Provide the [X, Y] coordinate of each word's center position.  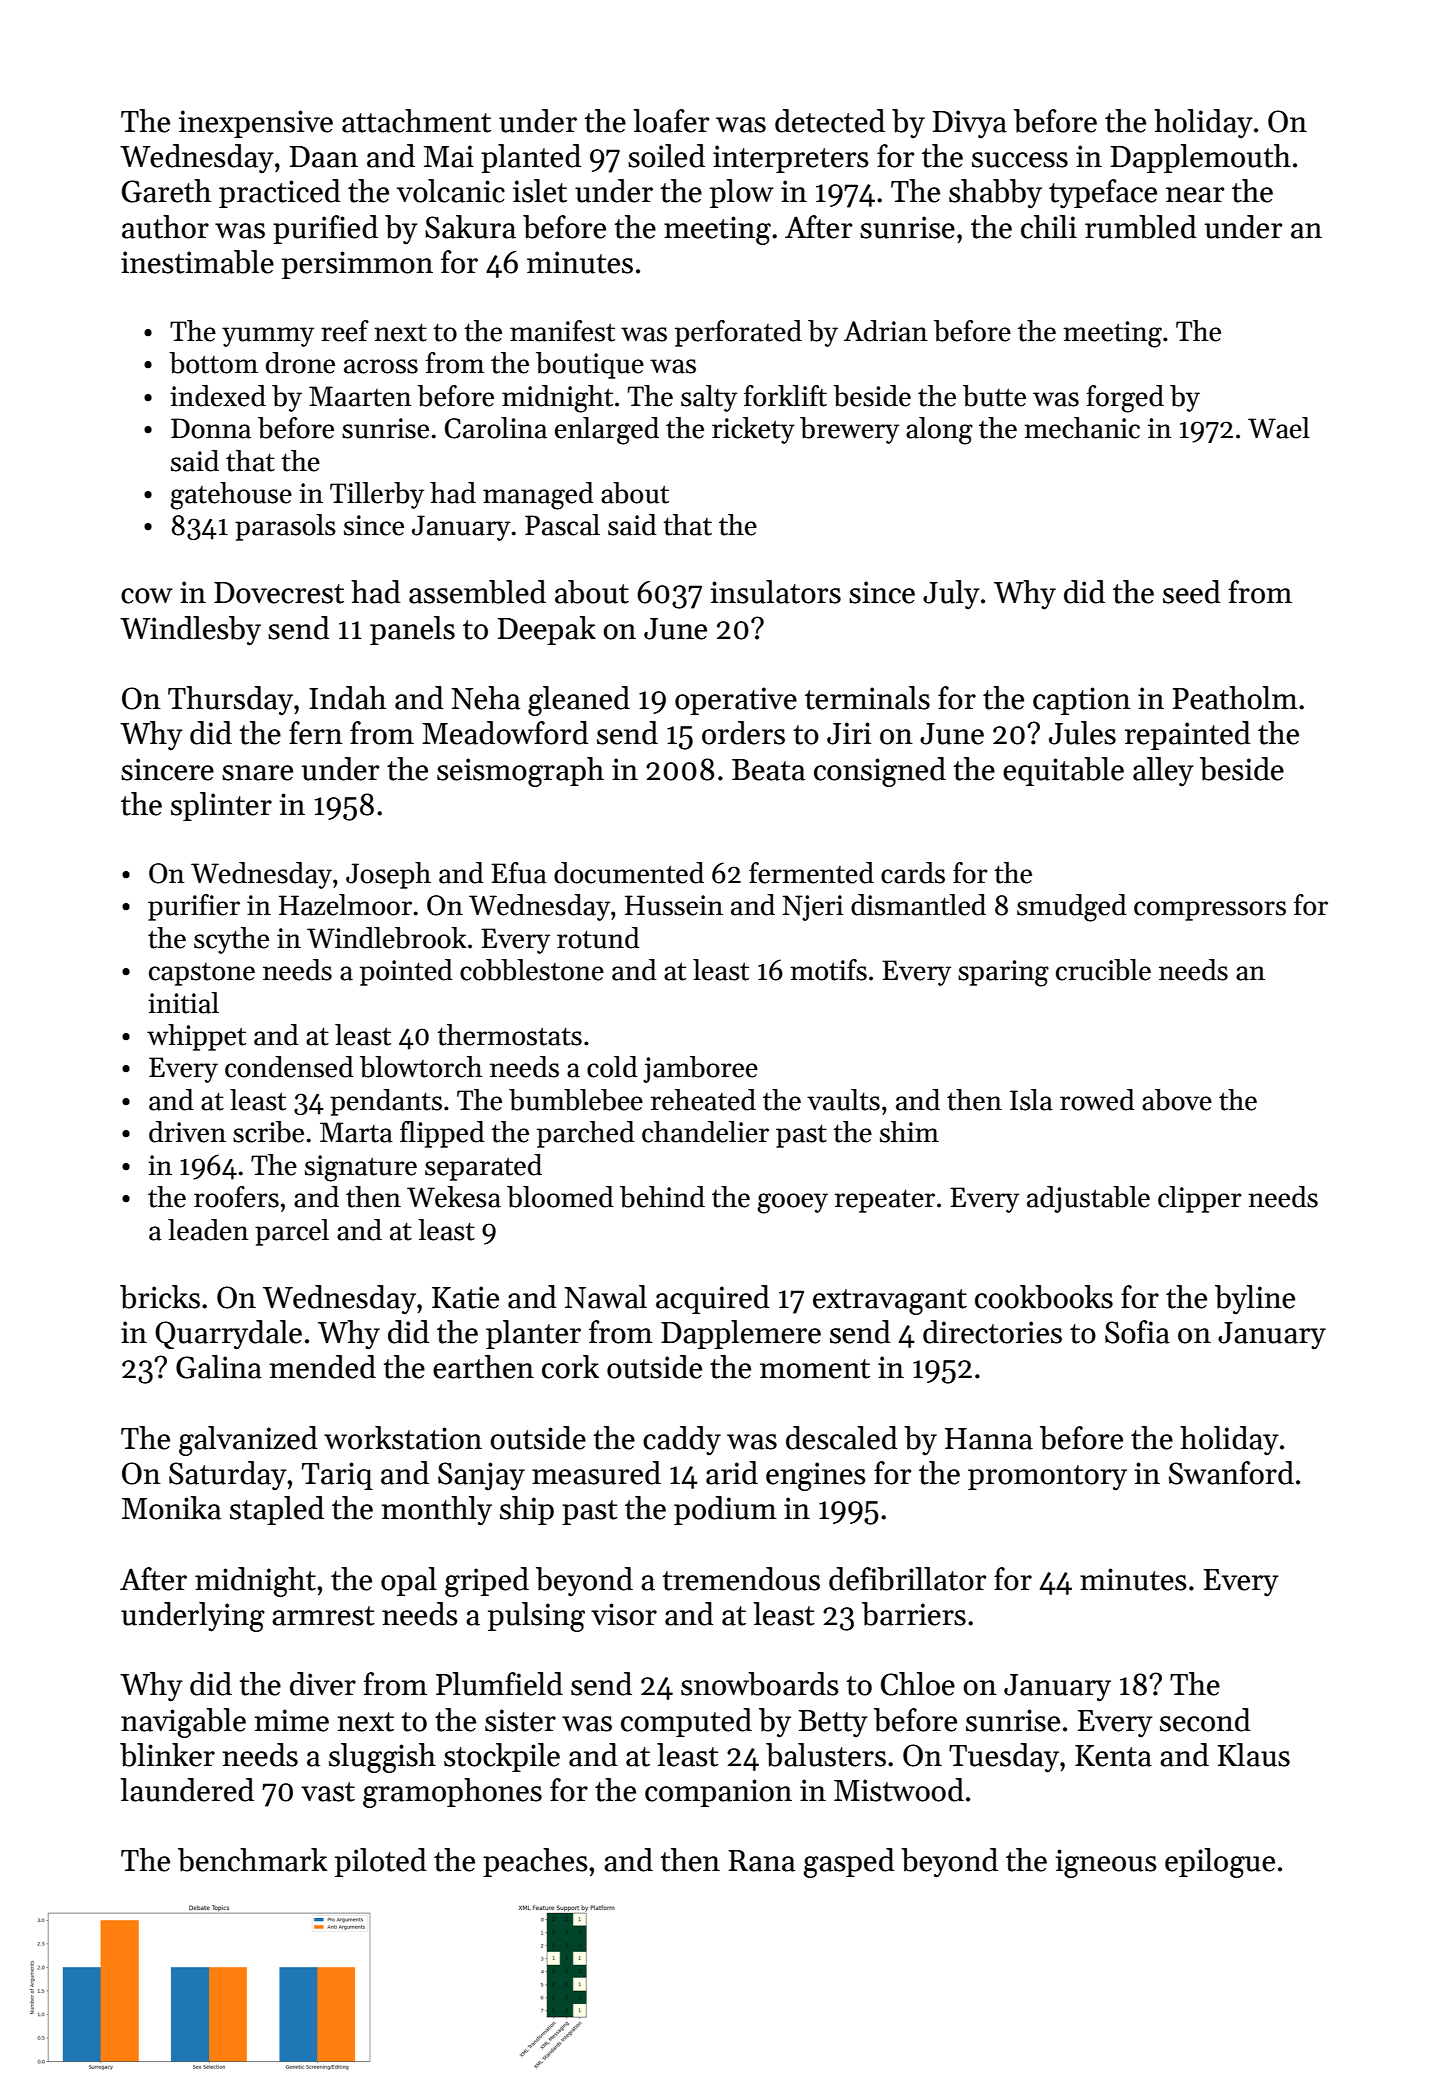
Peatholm [1235, 698]
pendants [386, 1102]
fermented [811, 873]
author [165, 227]
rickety [753, 430]
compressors [1210, 911]
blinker [167, 1755]
